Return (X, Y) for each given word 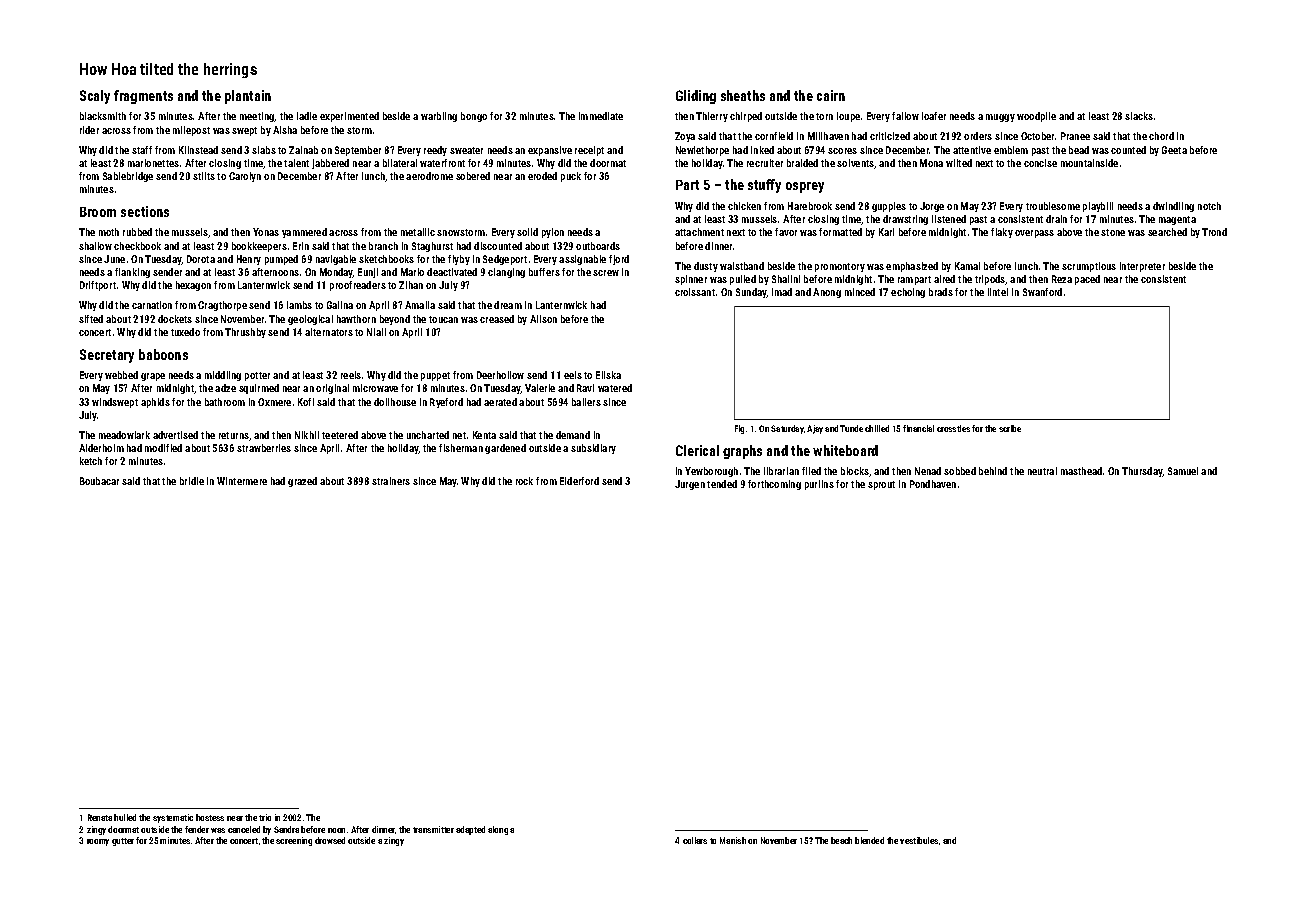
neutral (1042, 471)
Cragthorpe (222, 306)
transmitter (433, 829)
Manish (733, 840)
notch (1209, 206)
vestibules (919, 840)
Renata (100, 817)
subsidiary (593, 449)
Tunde (851, 428)
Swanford (1042, 292)
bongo (474, 117)
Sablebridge (128, 177)
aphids (155, 403)
